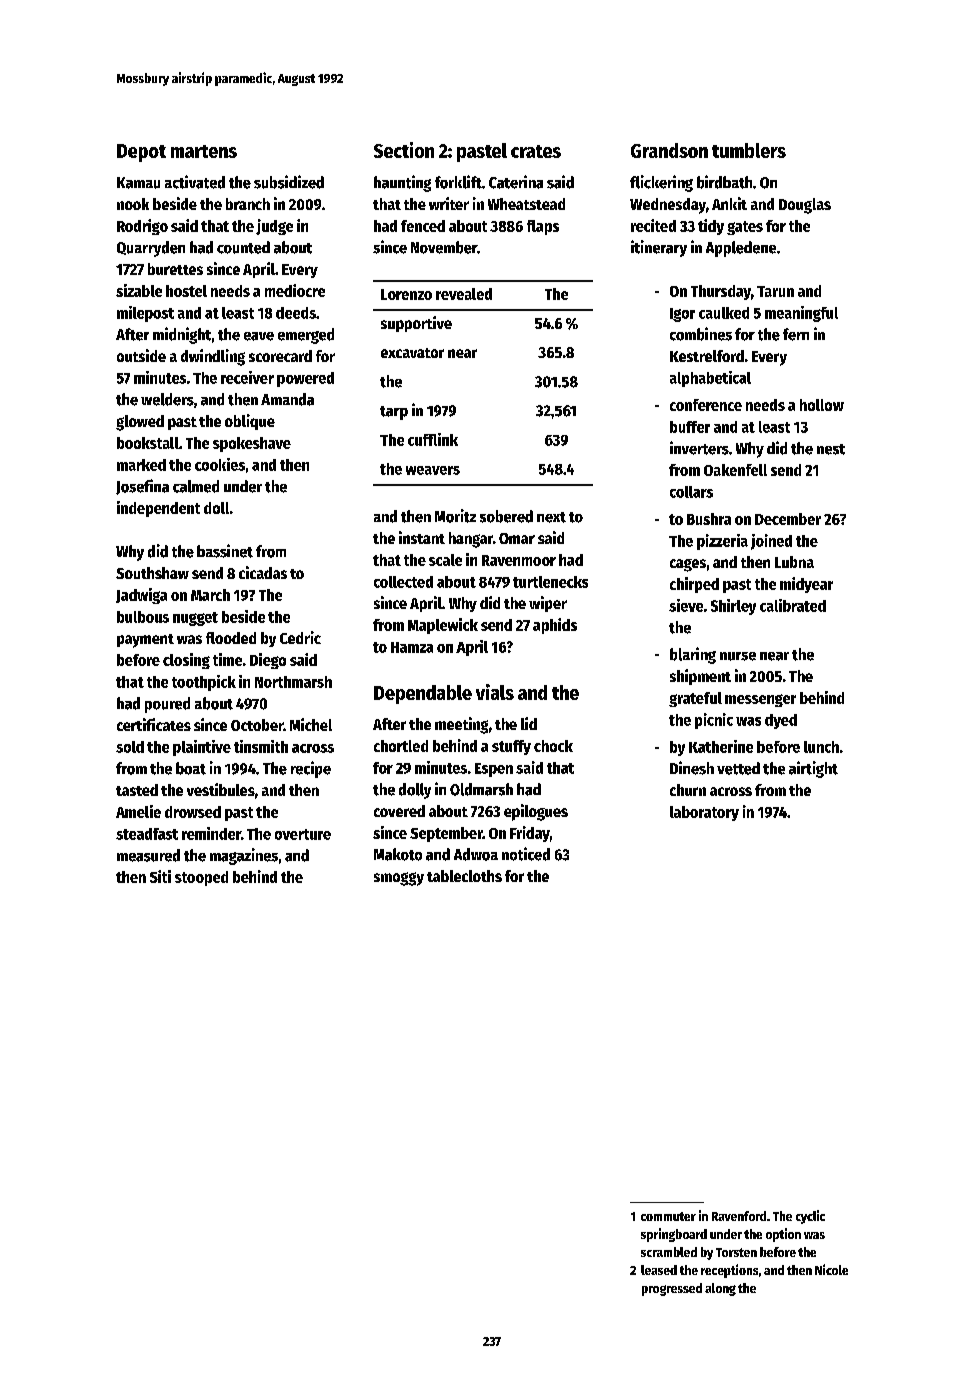  What do you see at coordinates (138, 811) in the document?
I see `Amelie` at bounding box center [138, 811].
